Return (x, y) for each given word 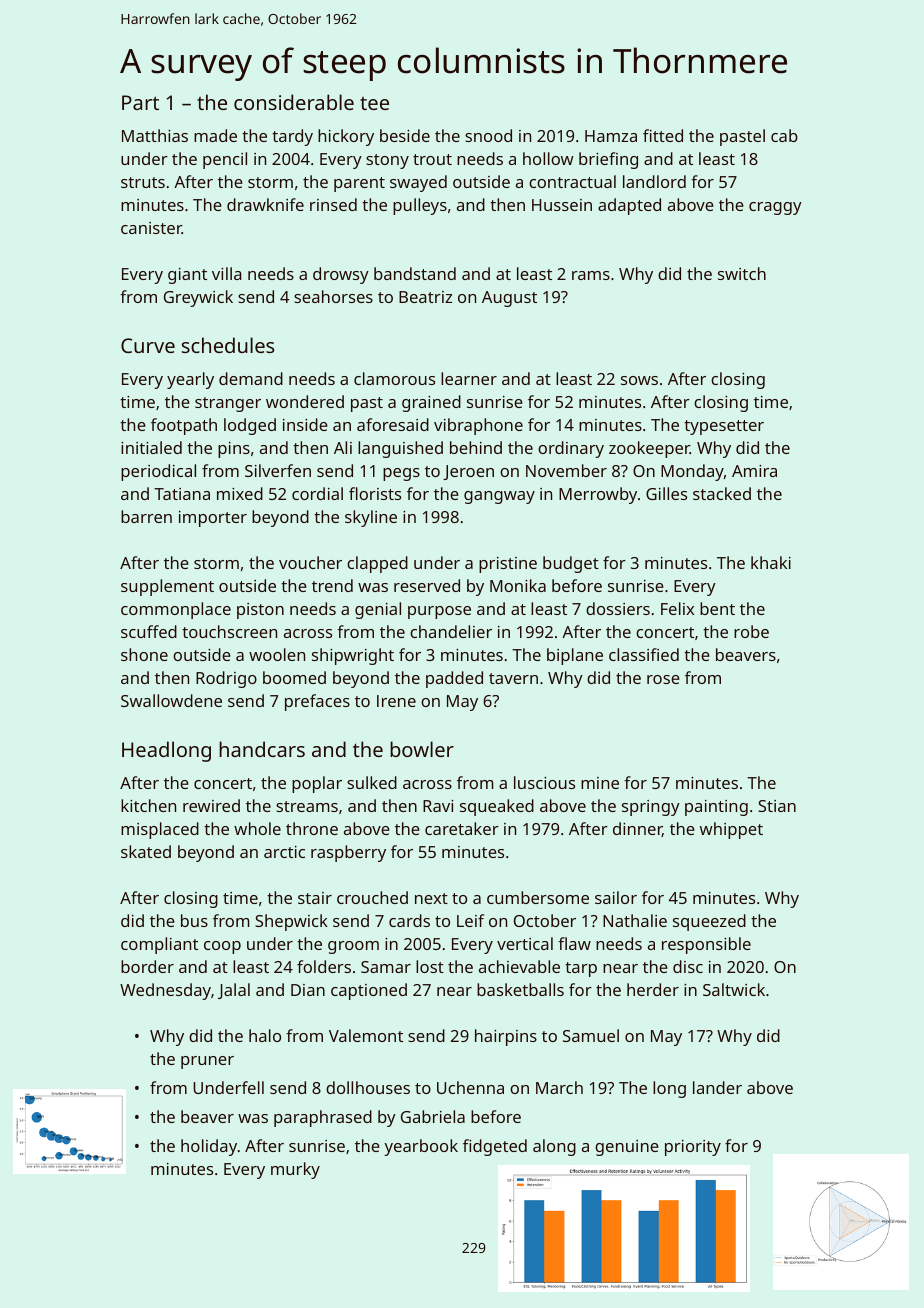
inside (305, 424)
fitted (663, 135)
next (431, 898)
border (147, 966)
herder (653, 989)
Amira (754, 471)
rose (663, 679)
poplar (317, 784)
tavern (513, 678)
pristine (508, 565)
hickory (346, 137)
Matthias (155, 135)
